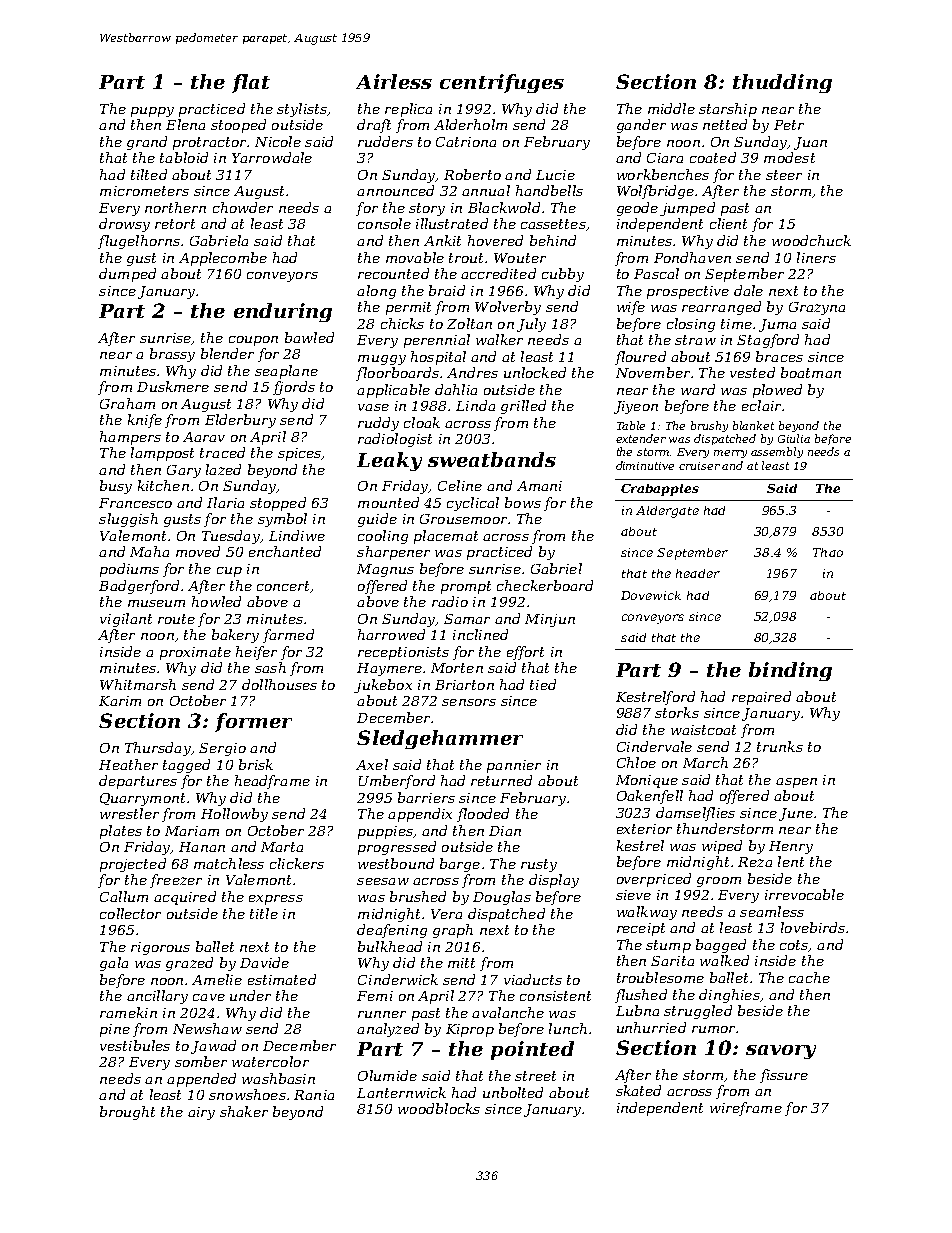 The height and width of the screenshot is (1233, 952). I want to click on airy, so click(201, 1113).
